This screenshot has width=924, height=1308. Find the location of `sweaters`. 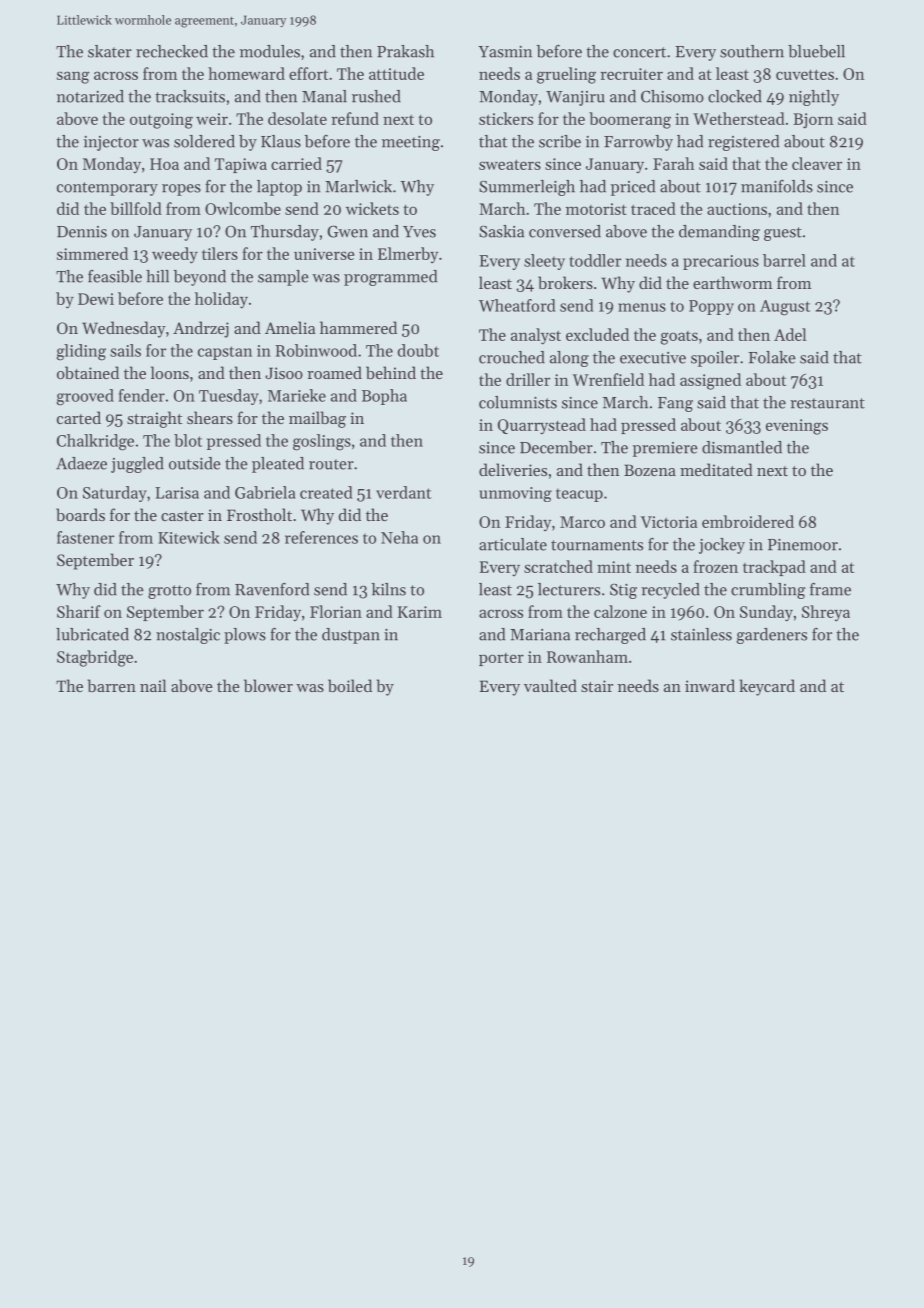

sweaters is located at coordinates (510, 164).
